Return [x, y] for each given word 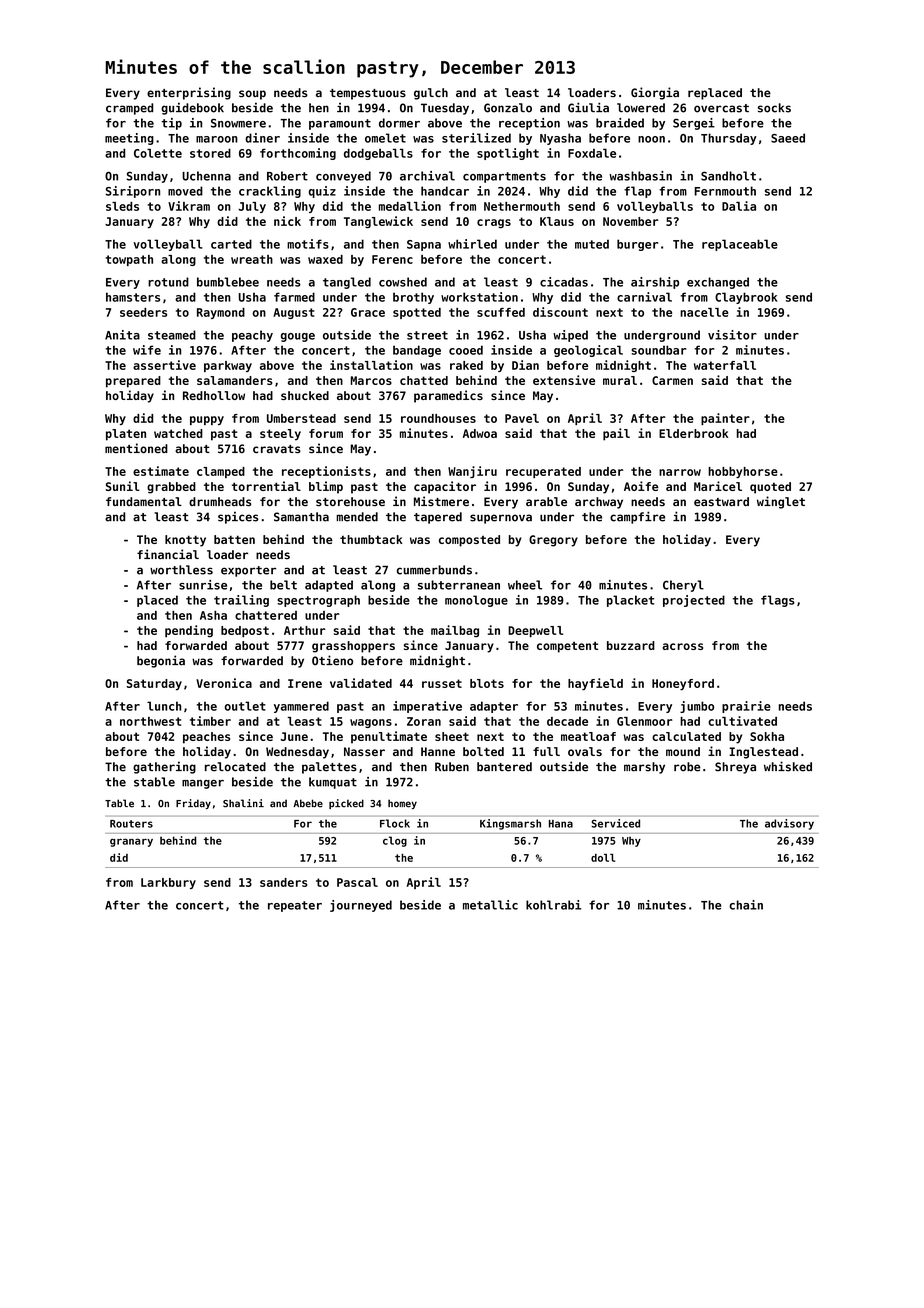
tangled [347, 283]
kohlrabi [553, 905]
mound [683, 751]
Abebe [308, 803]
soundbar [659, 350]
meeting [129, 139]
